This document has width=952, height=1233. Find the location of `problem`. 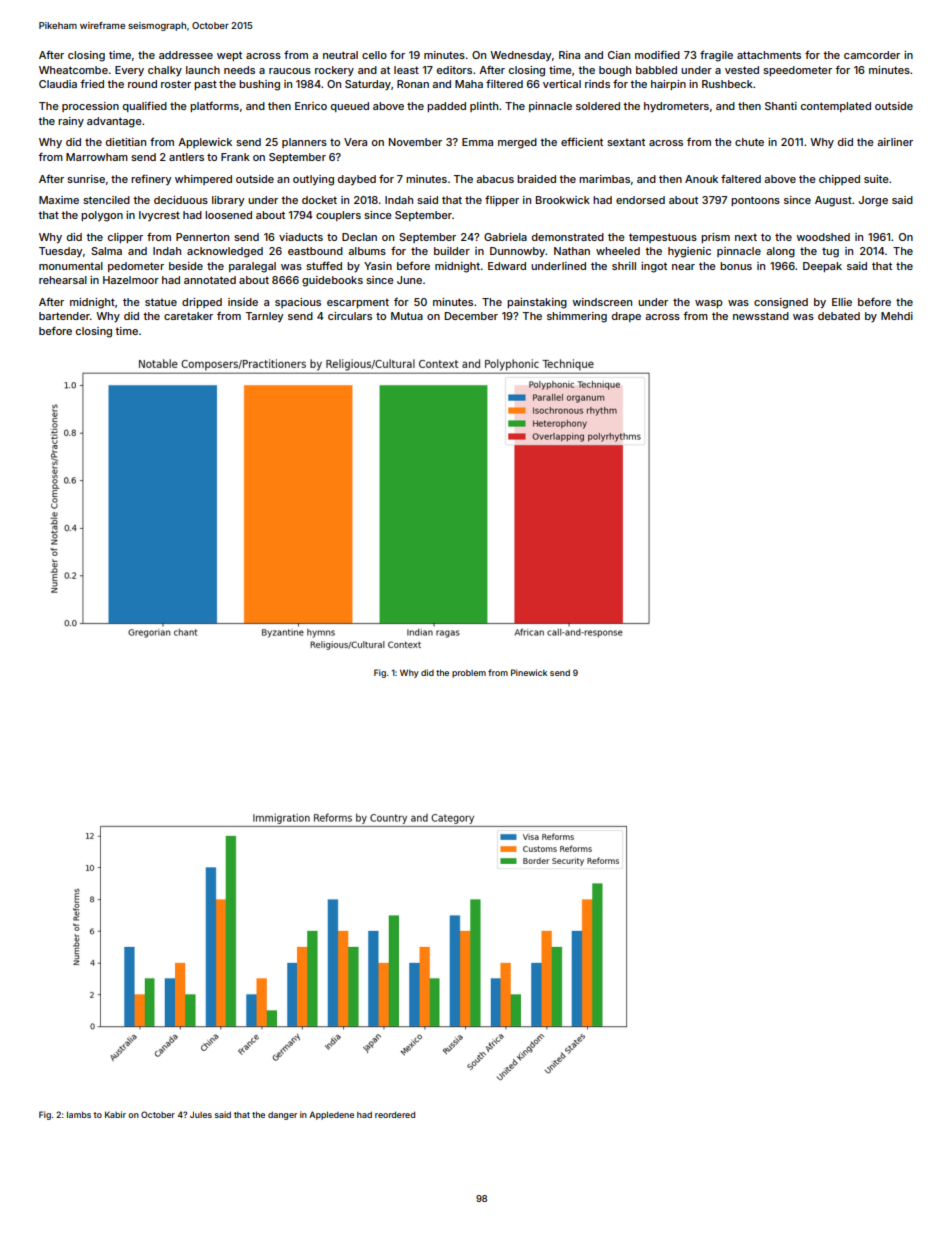

problem is located at coordinates (469, 673).
